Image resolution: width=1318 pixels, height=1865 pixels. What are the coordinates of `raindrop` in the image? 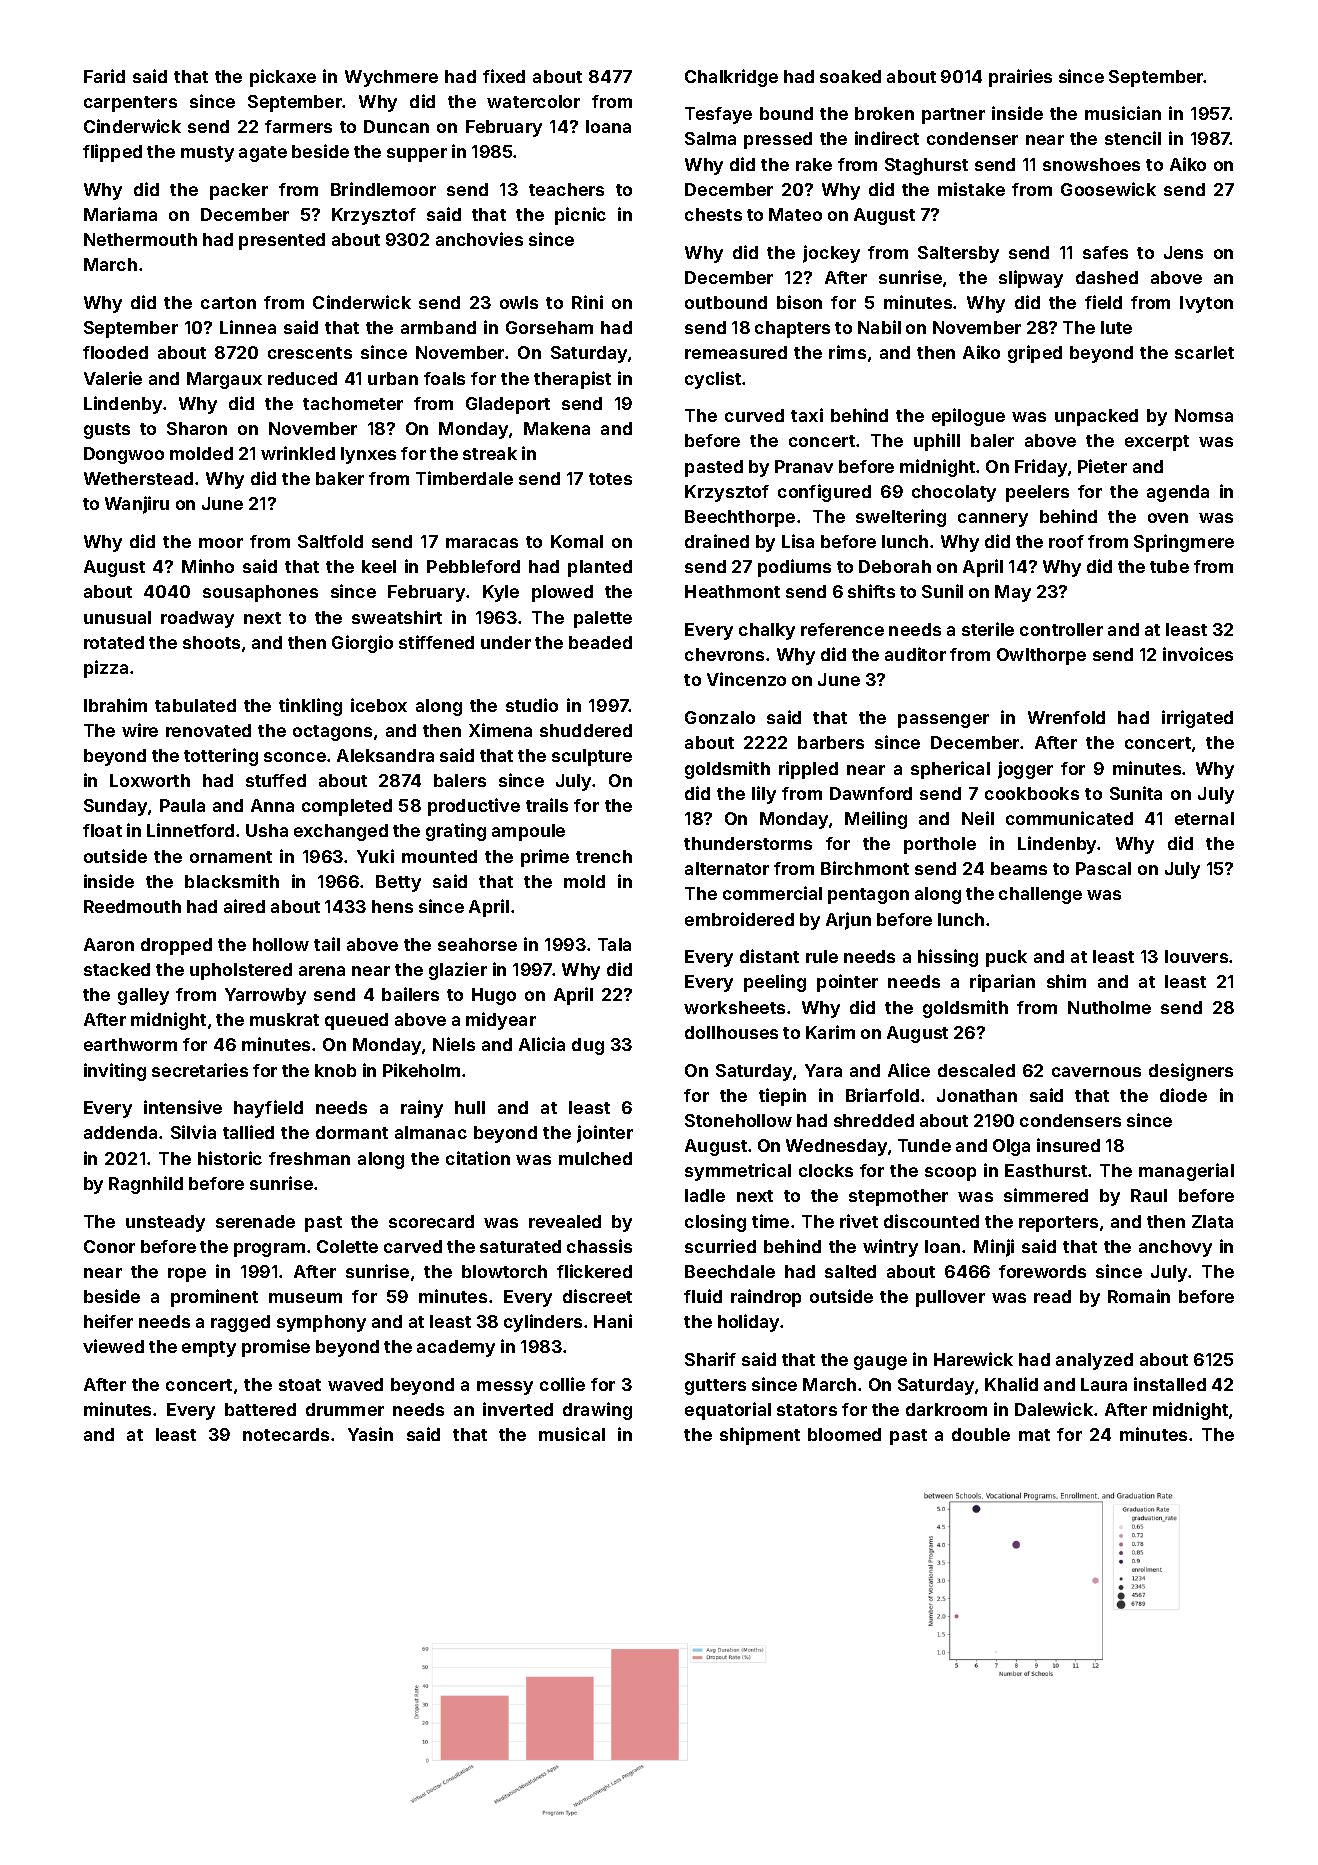 It's located at (766, 1298).
